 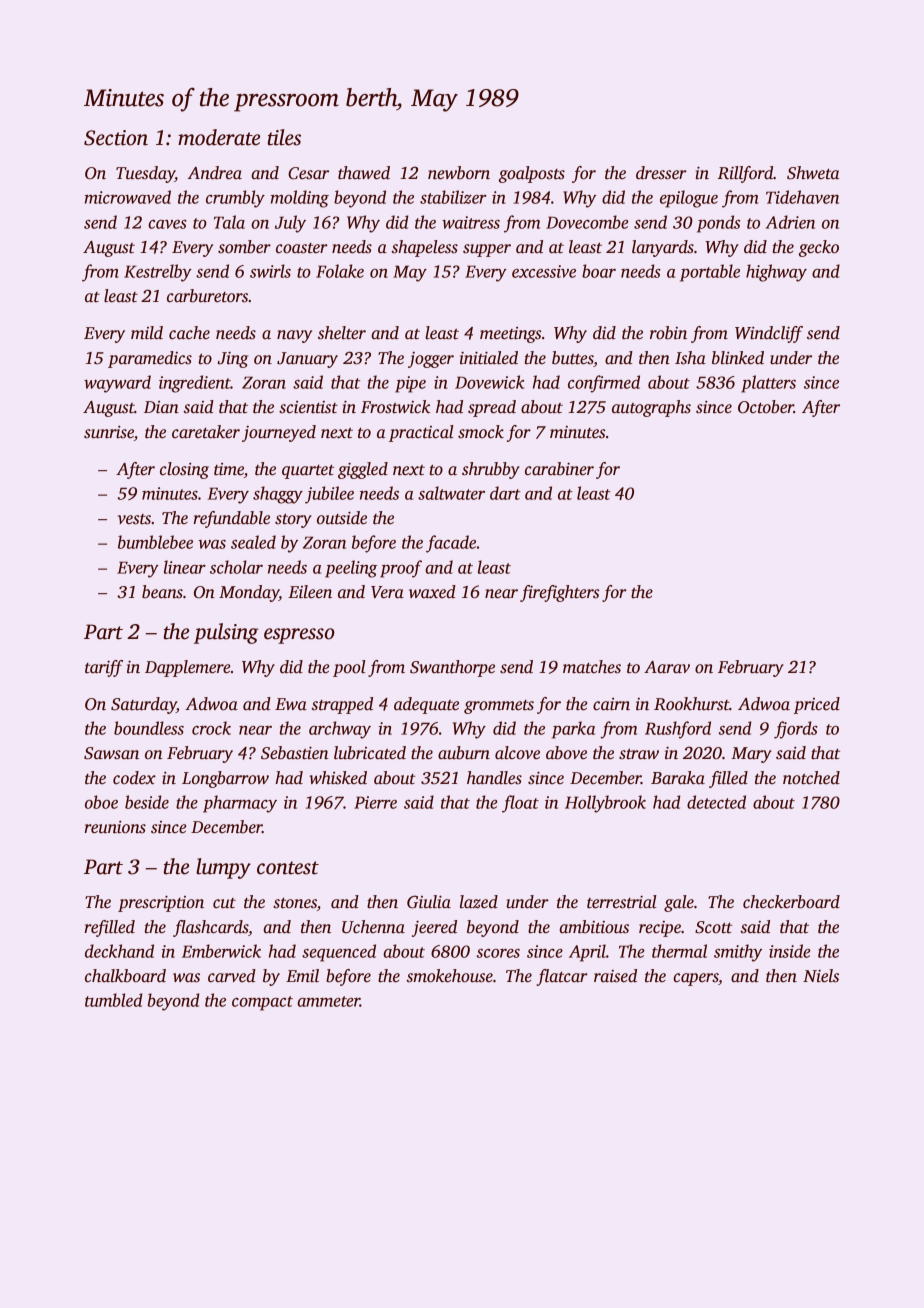 What do you see at coordinates (611, 704) in the screenshot?
I see `cairn` at bounding box center [611, 704].
